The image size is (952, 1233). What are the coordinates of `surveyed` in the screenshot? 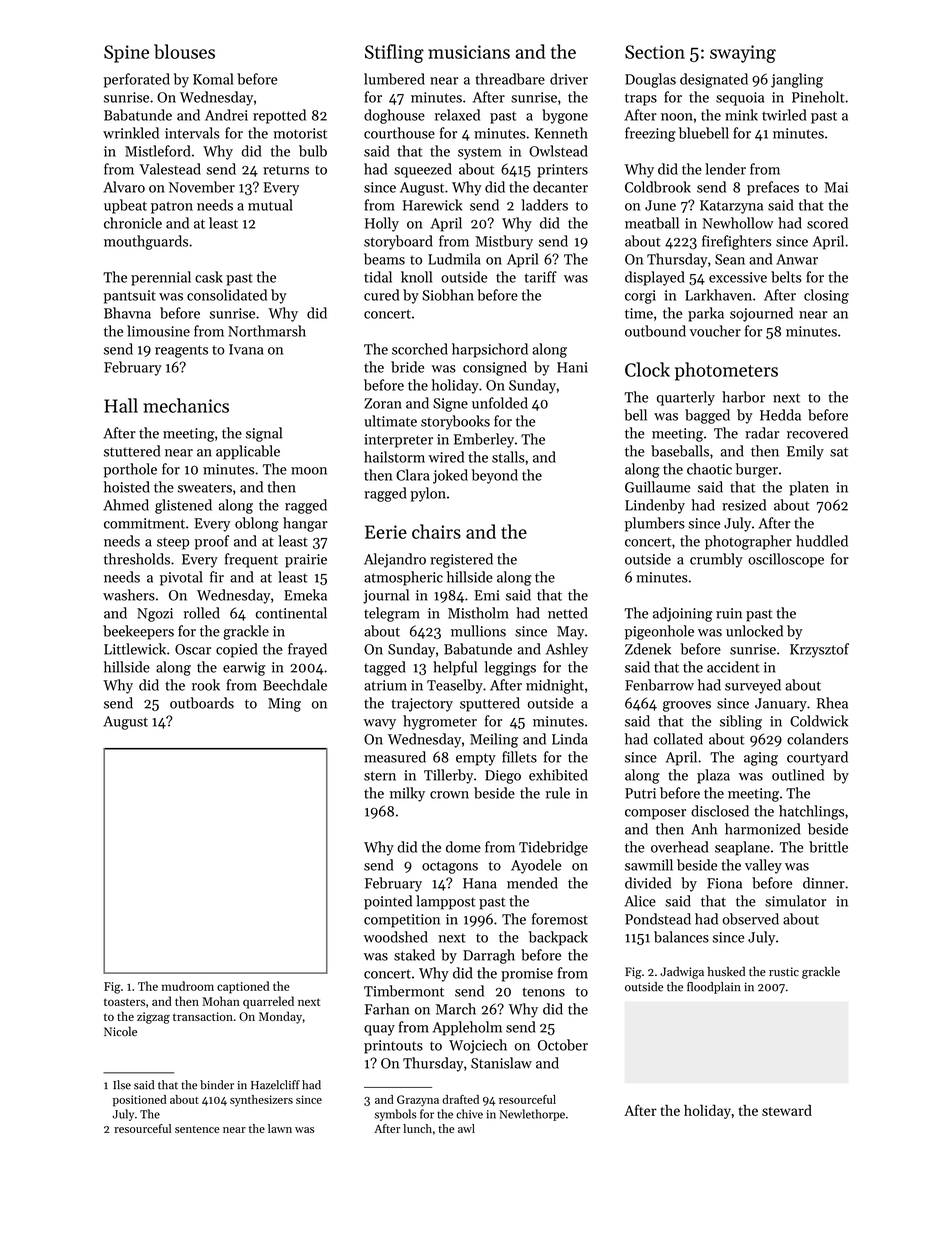 It's located at (753, 686).
